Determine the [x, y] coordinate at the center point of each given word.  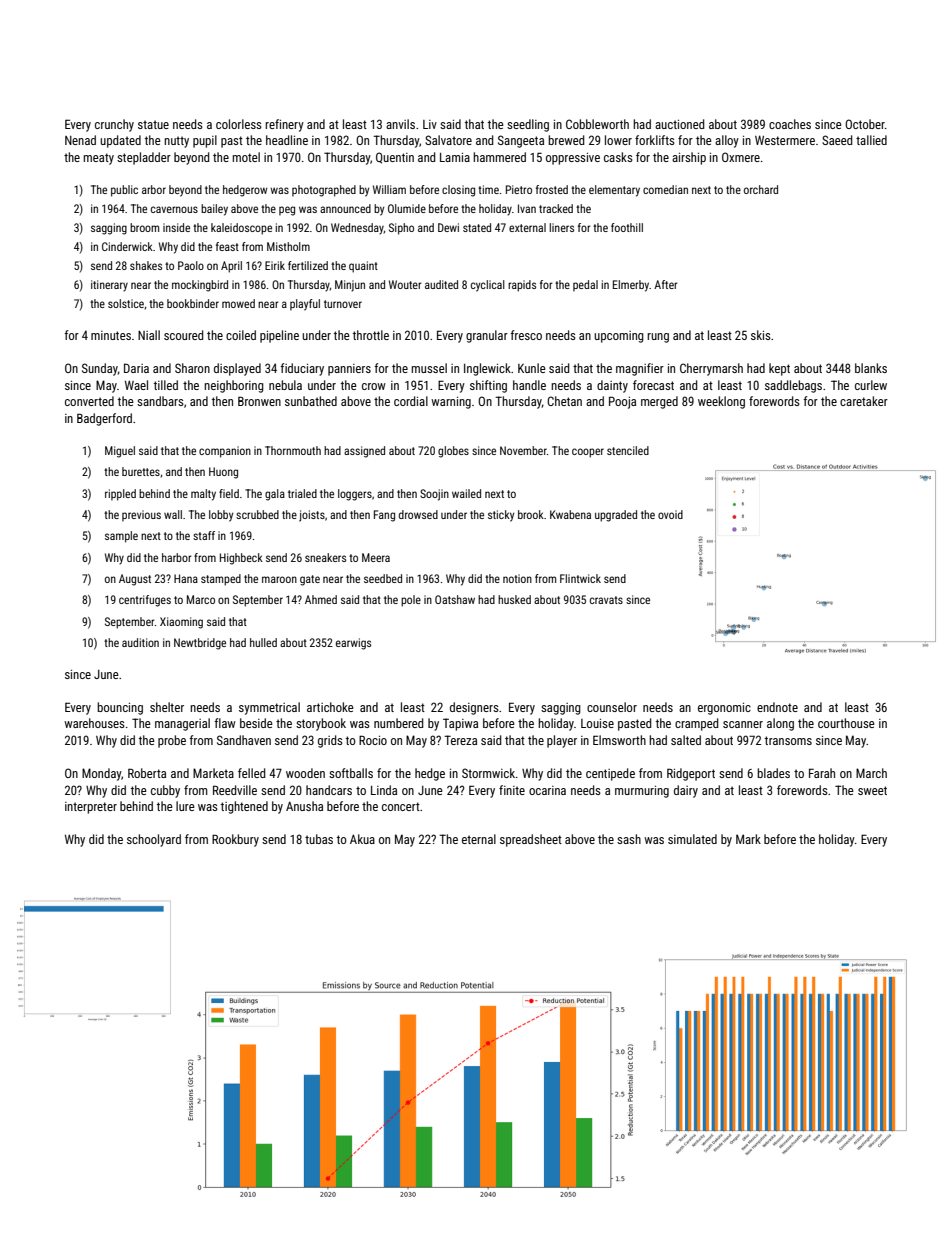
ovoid [670, 514]
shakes [146, 265]
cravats [606, 600]
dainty [612, 386]
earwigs [353, 644]
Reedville [235, 790]
